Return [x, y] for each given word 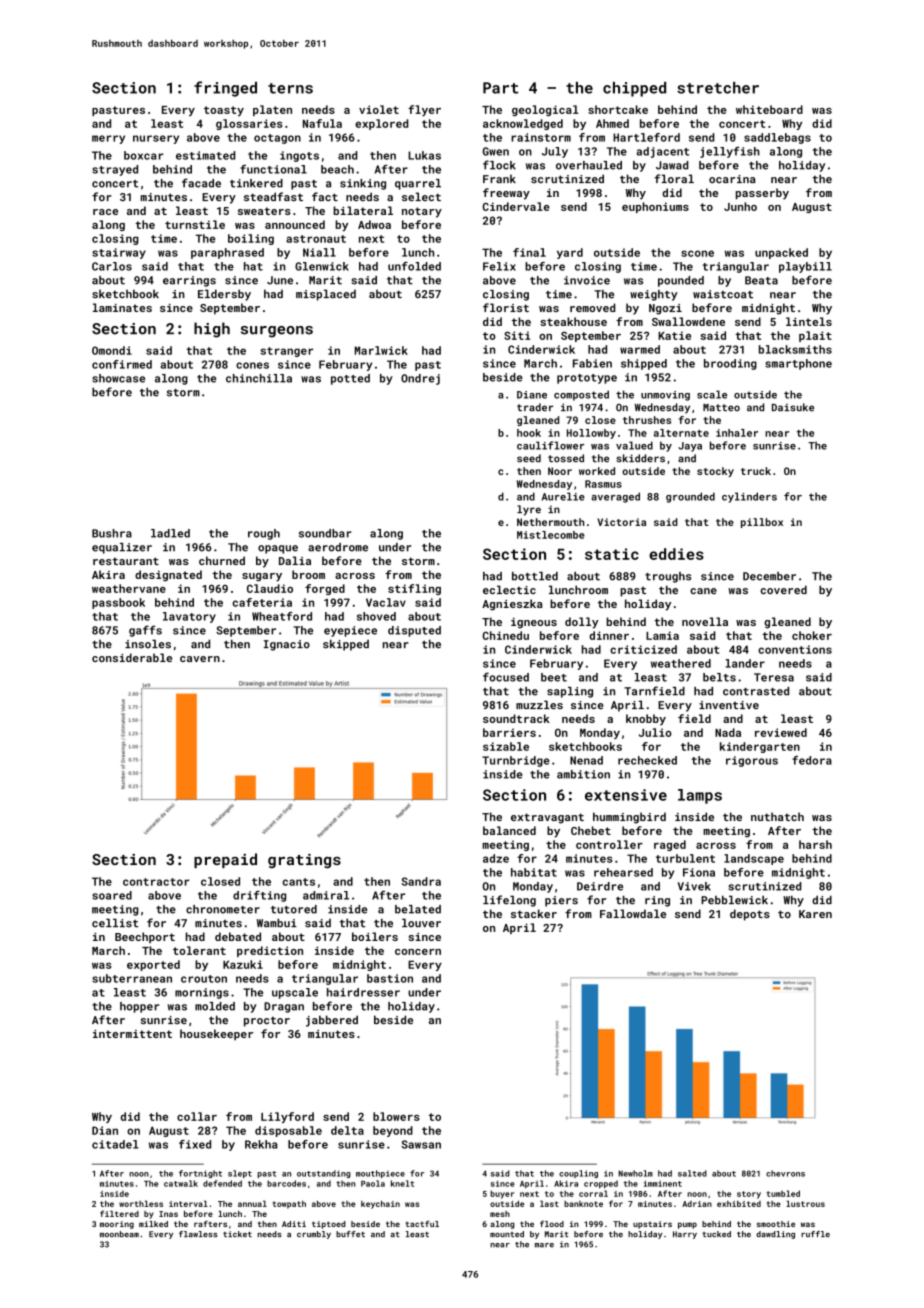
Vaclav [386, 602]
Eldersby [224, 295]
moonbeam [119, 1234]
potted [350, 379]
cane [703, 591]
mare [544, 1245]
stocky [715, 472]
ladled [170, 533]
